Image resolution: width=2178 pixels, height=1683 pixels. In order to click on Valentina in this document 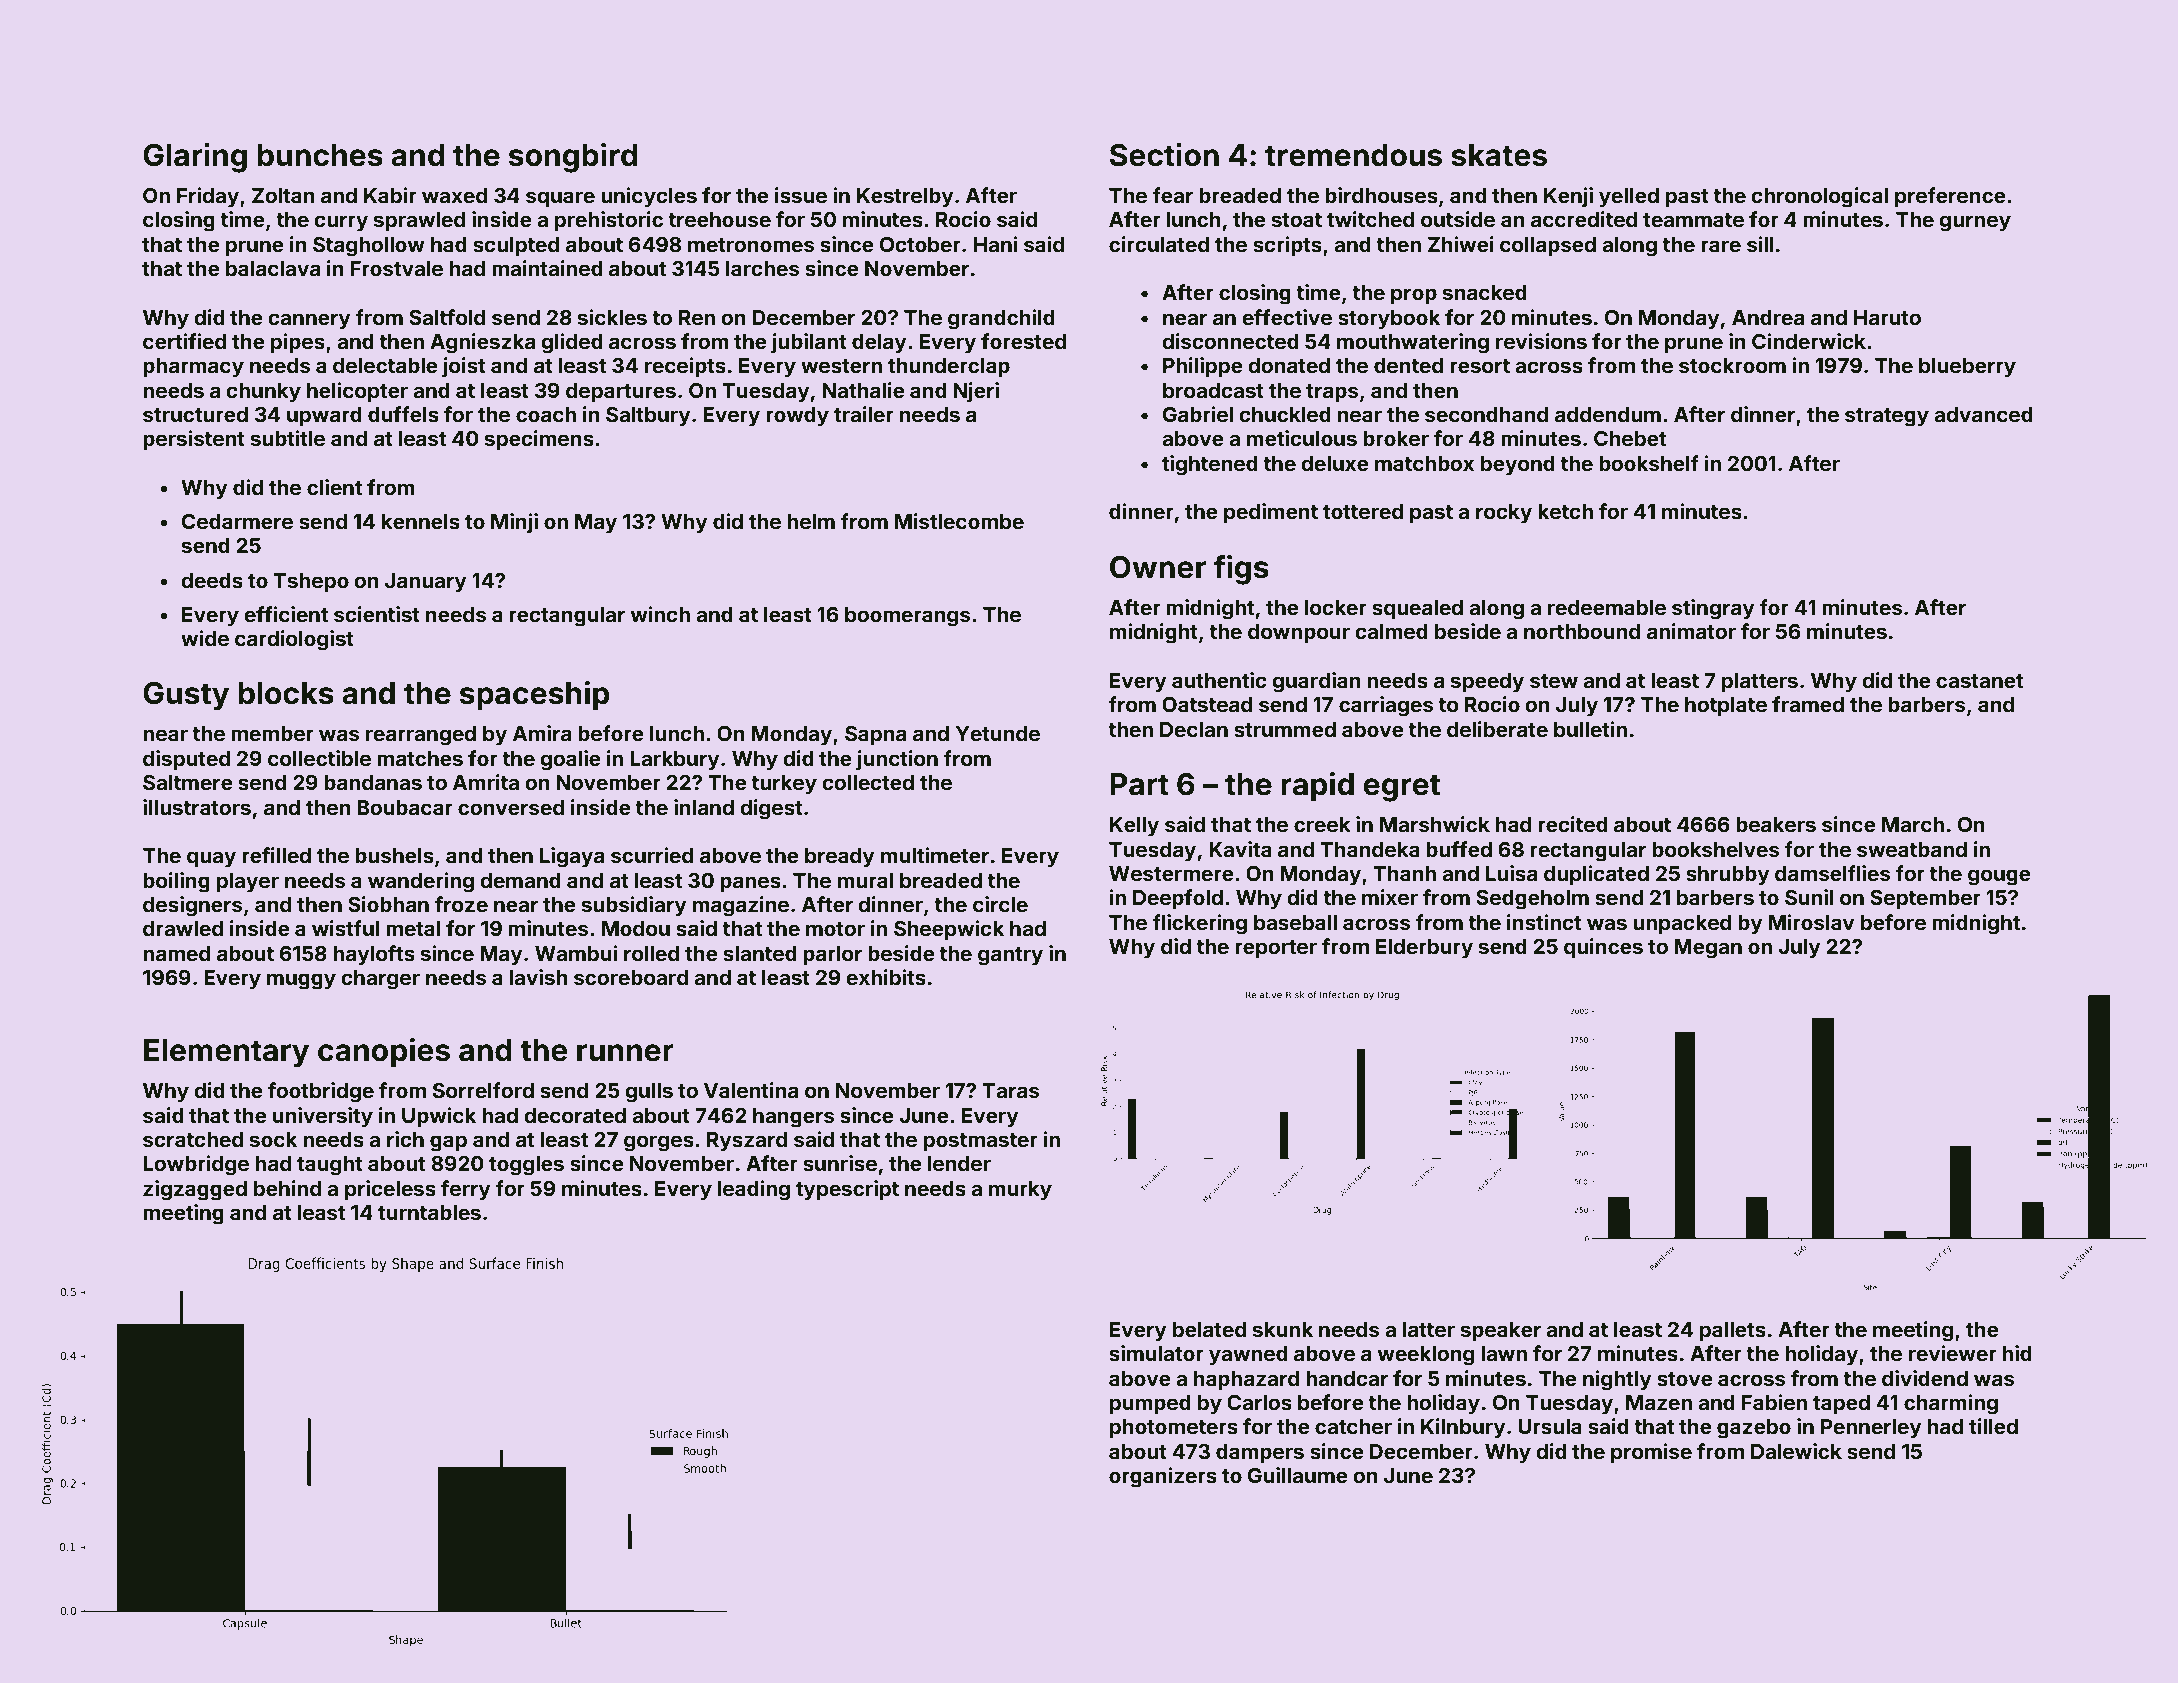, I will do `click(751, 1090)`.
